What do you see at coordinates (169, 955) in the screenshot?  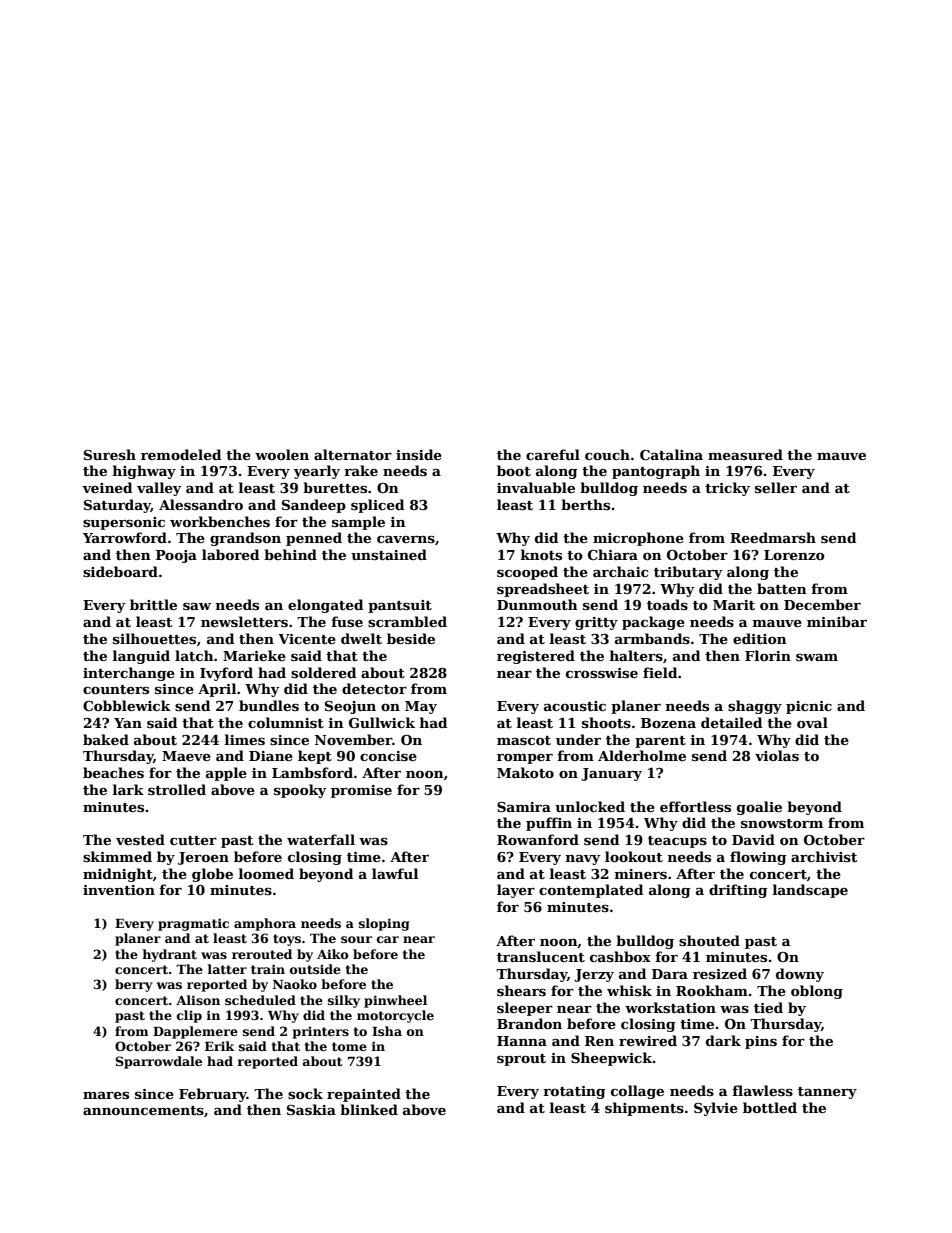 I see `hydrant` at bounding box center [169, 955].
